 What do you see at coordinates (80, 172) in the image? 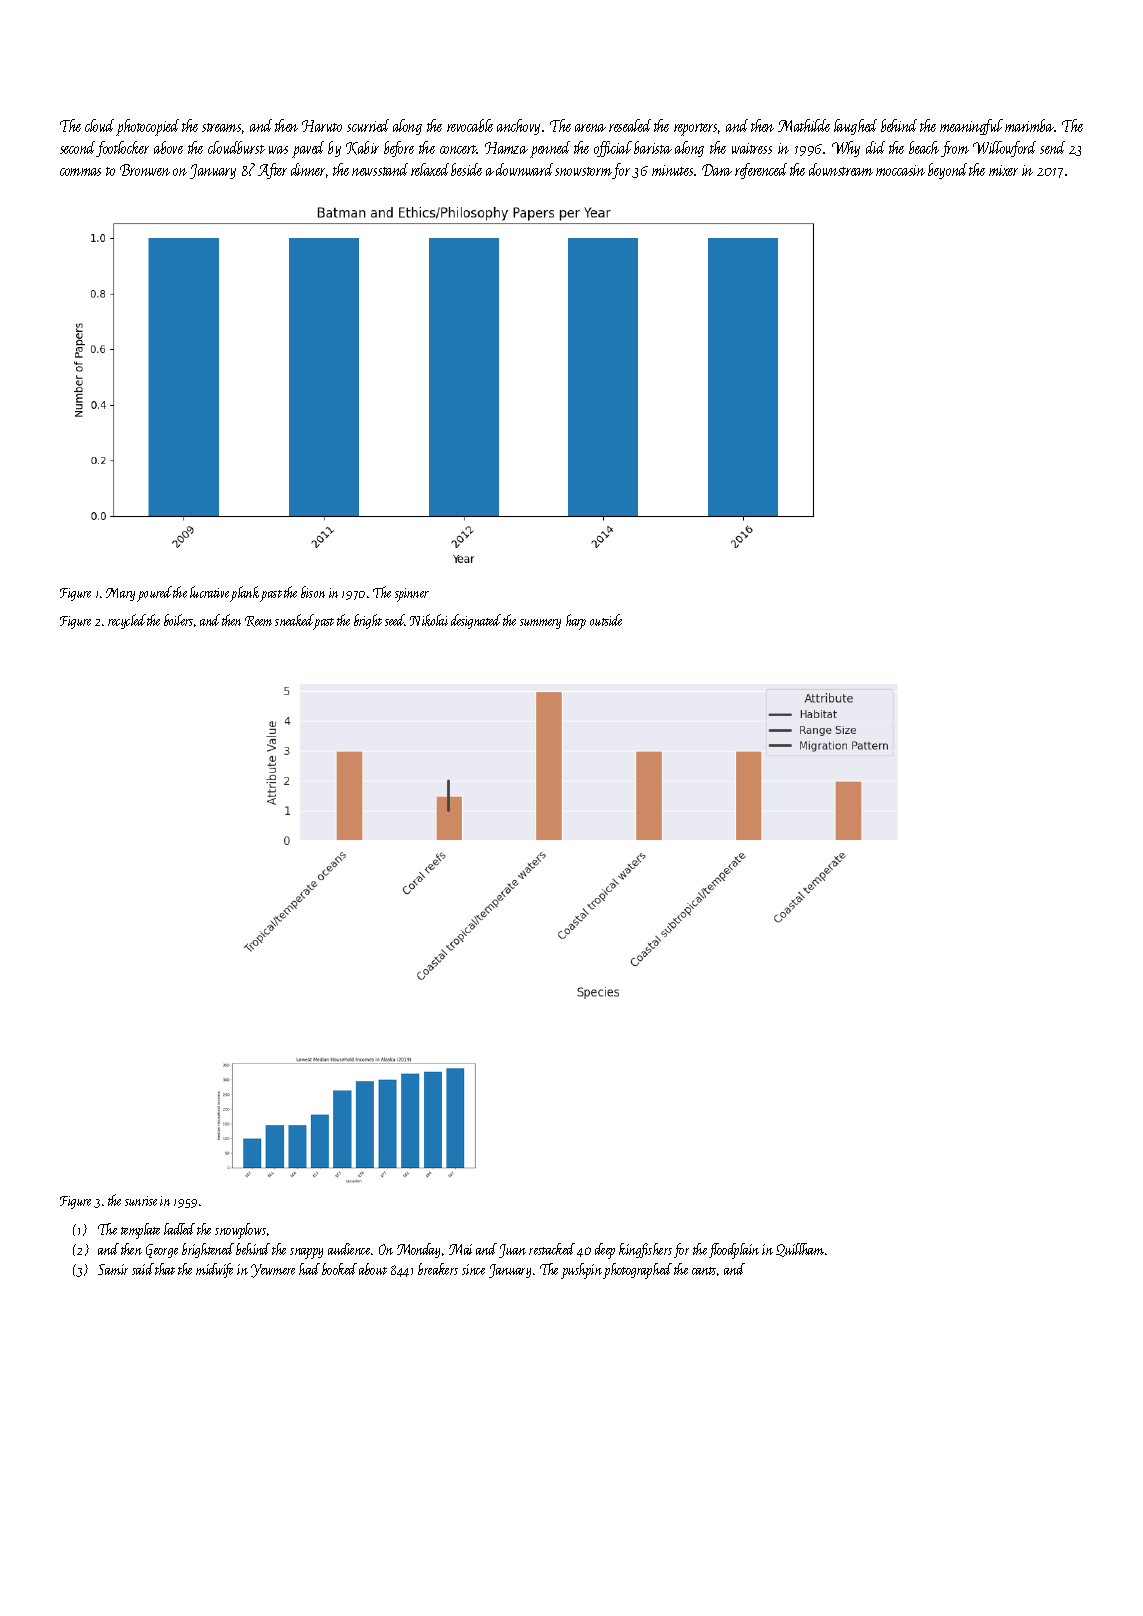
I see `commas` at bounding box center [80, 172].
